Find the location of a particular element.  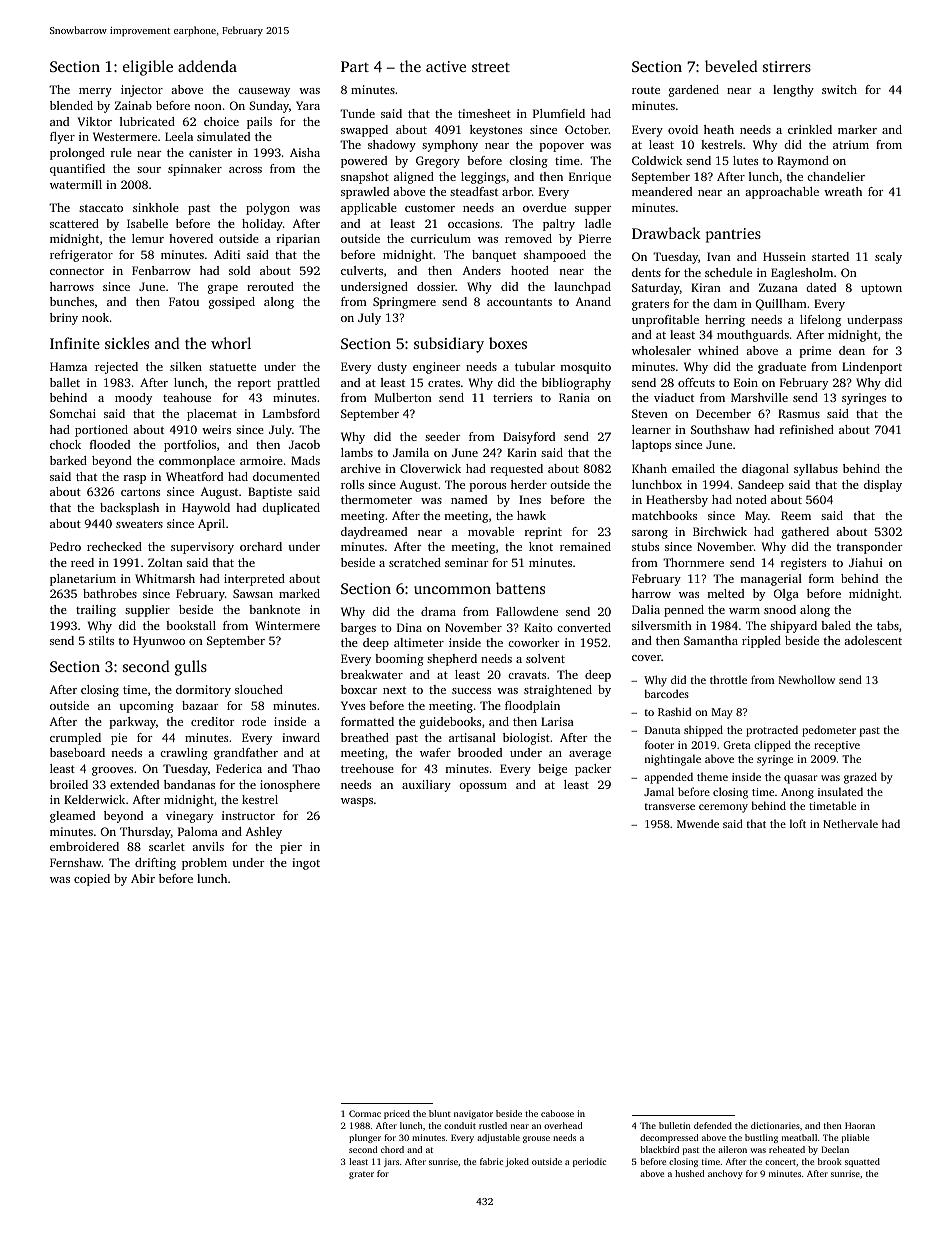

Cormac is located at coordinates (365, 1113).
